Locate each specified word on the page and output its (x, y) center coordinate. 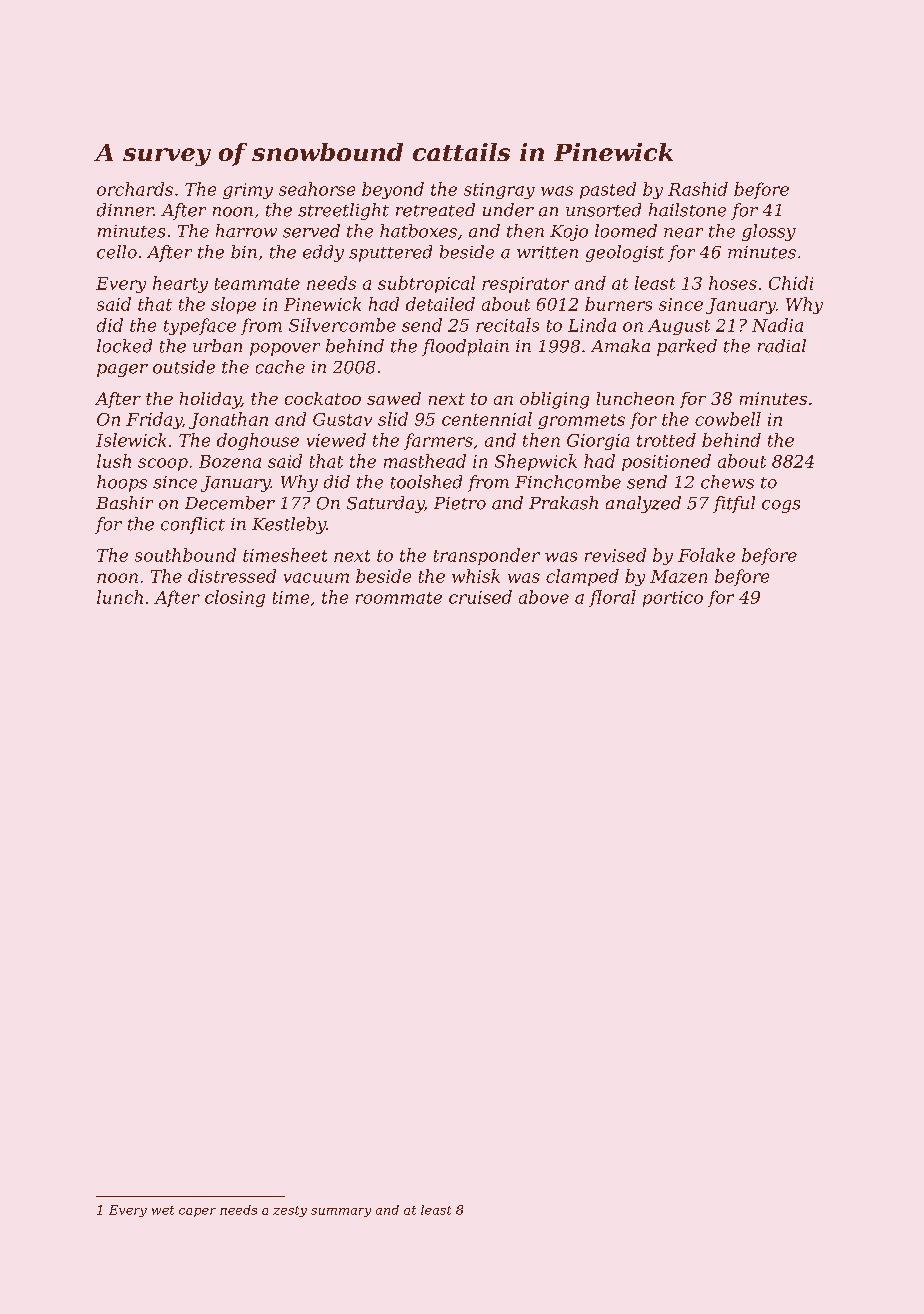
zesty (290, 1211)
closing (235, 598)
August (679, 327)
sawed (394, 398)
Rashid (698, 189)
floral (612, 598)
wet (163, 1210)
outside (184, 367)
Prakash (563, 503)
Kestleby (289, 525)
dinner (125, 210)
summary (341, 1212)
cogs (781, 506)
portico (673, 599)
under (508, 210)
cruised (480, 597)
